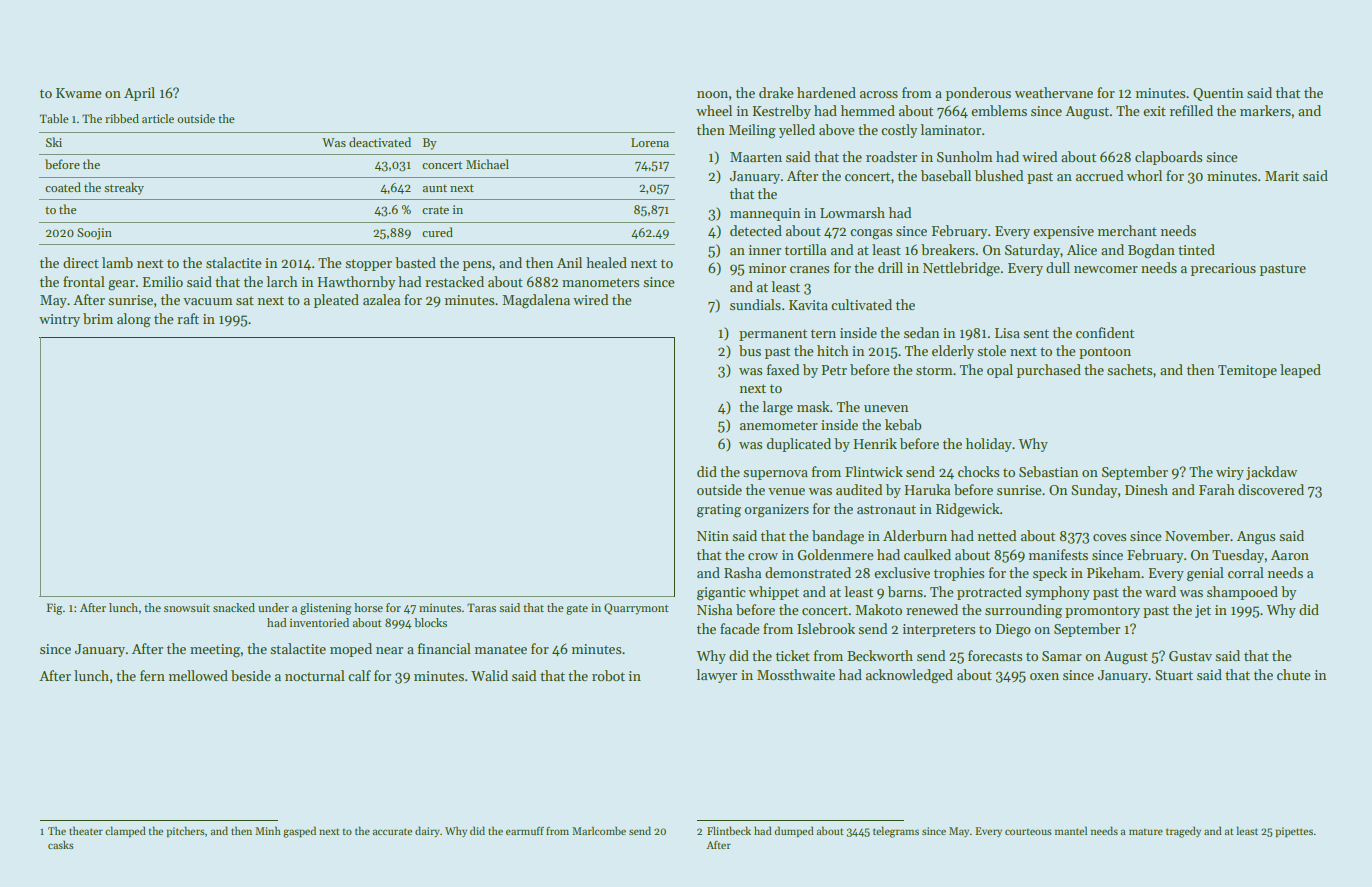 The width and height of the page is (1372, 887). I want to click on sent, so click(1036, 333).
